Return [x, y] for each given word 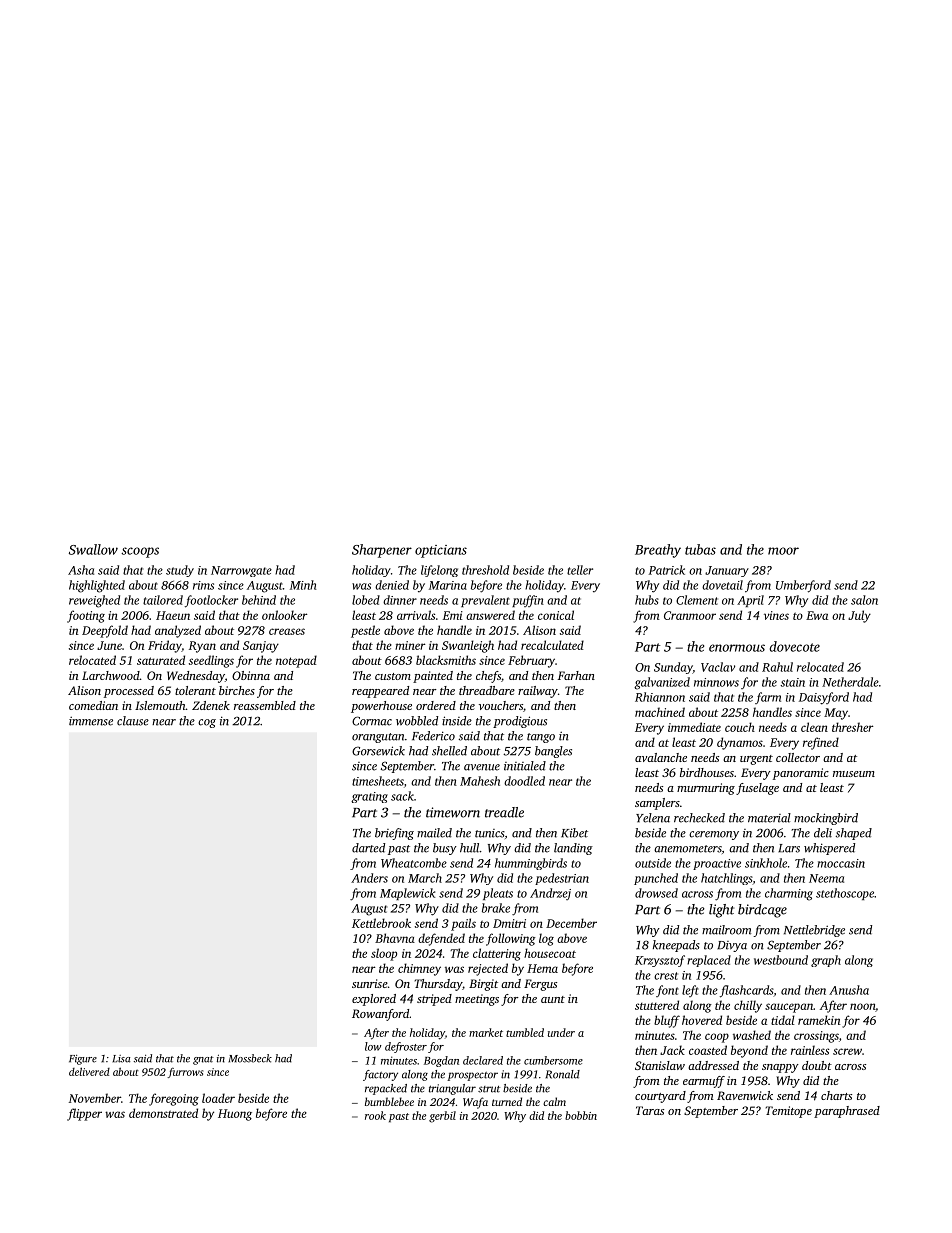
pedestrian [562, 879]
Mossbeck [250, 1058]
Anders [369, 878]
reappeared [380, 692]
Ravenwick [745, 1095]
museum [854, 774]
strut [489, 1089]
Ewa [817, 615]
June [109, 645]
